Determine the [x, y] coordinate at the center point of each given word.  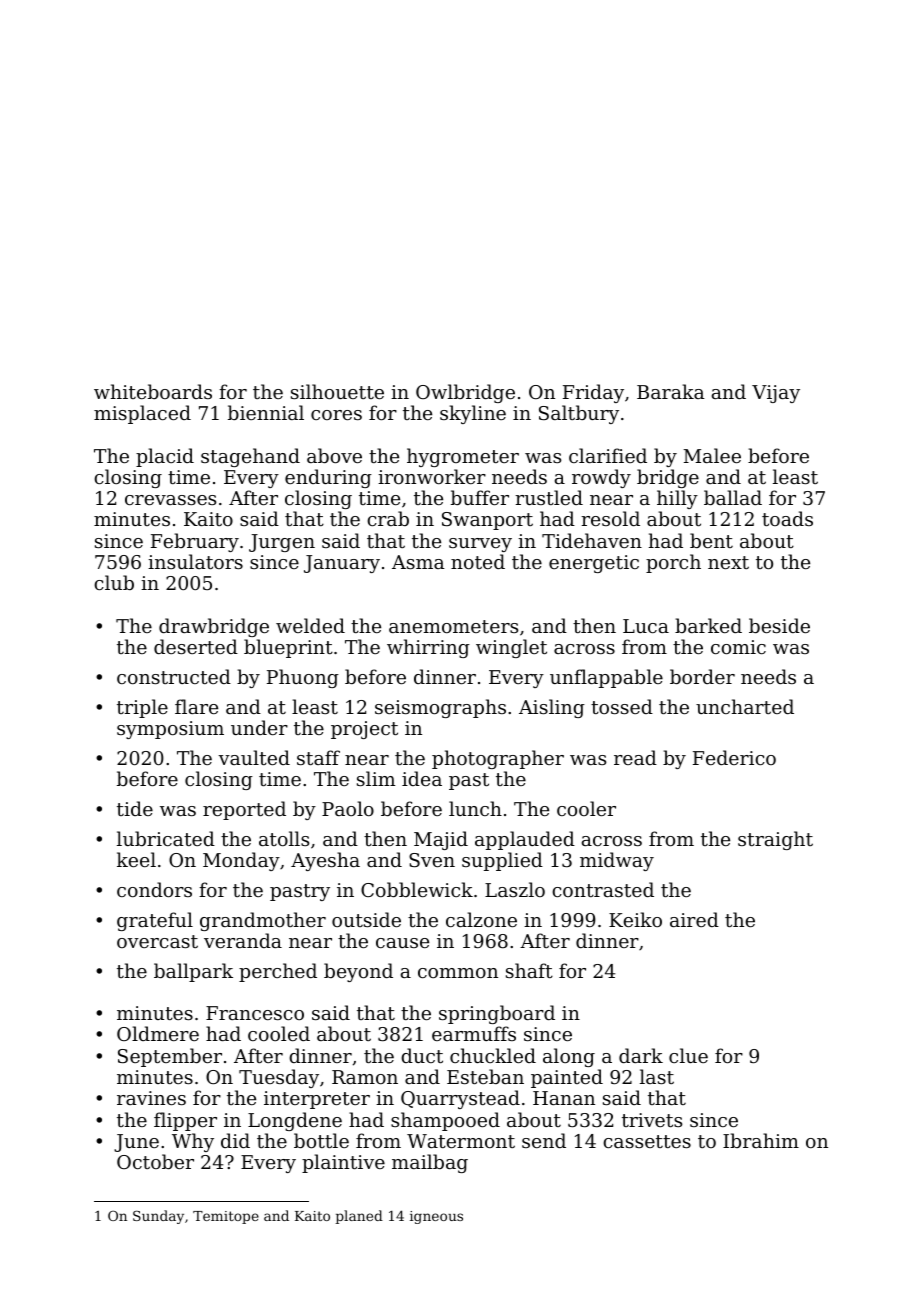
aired [694, 919]
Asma [418, 562]
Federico [734, 757]
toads [787, 518]
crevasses [170, 500]
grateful [155, 921]
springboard [497, 1014]
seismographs [440, 708]
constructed [174, 676]
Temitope [226, 1217]
